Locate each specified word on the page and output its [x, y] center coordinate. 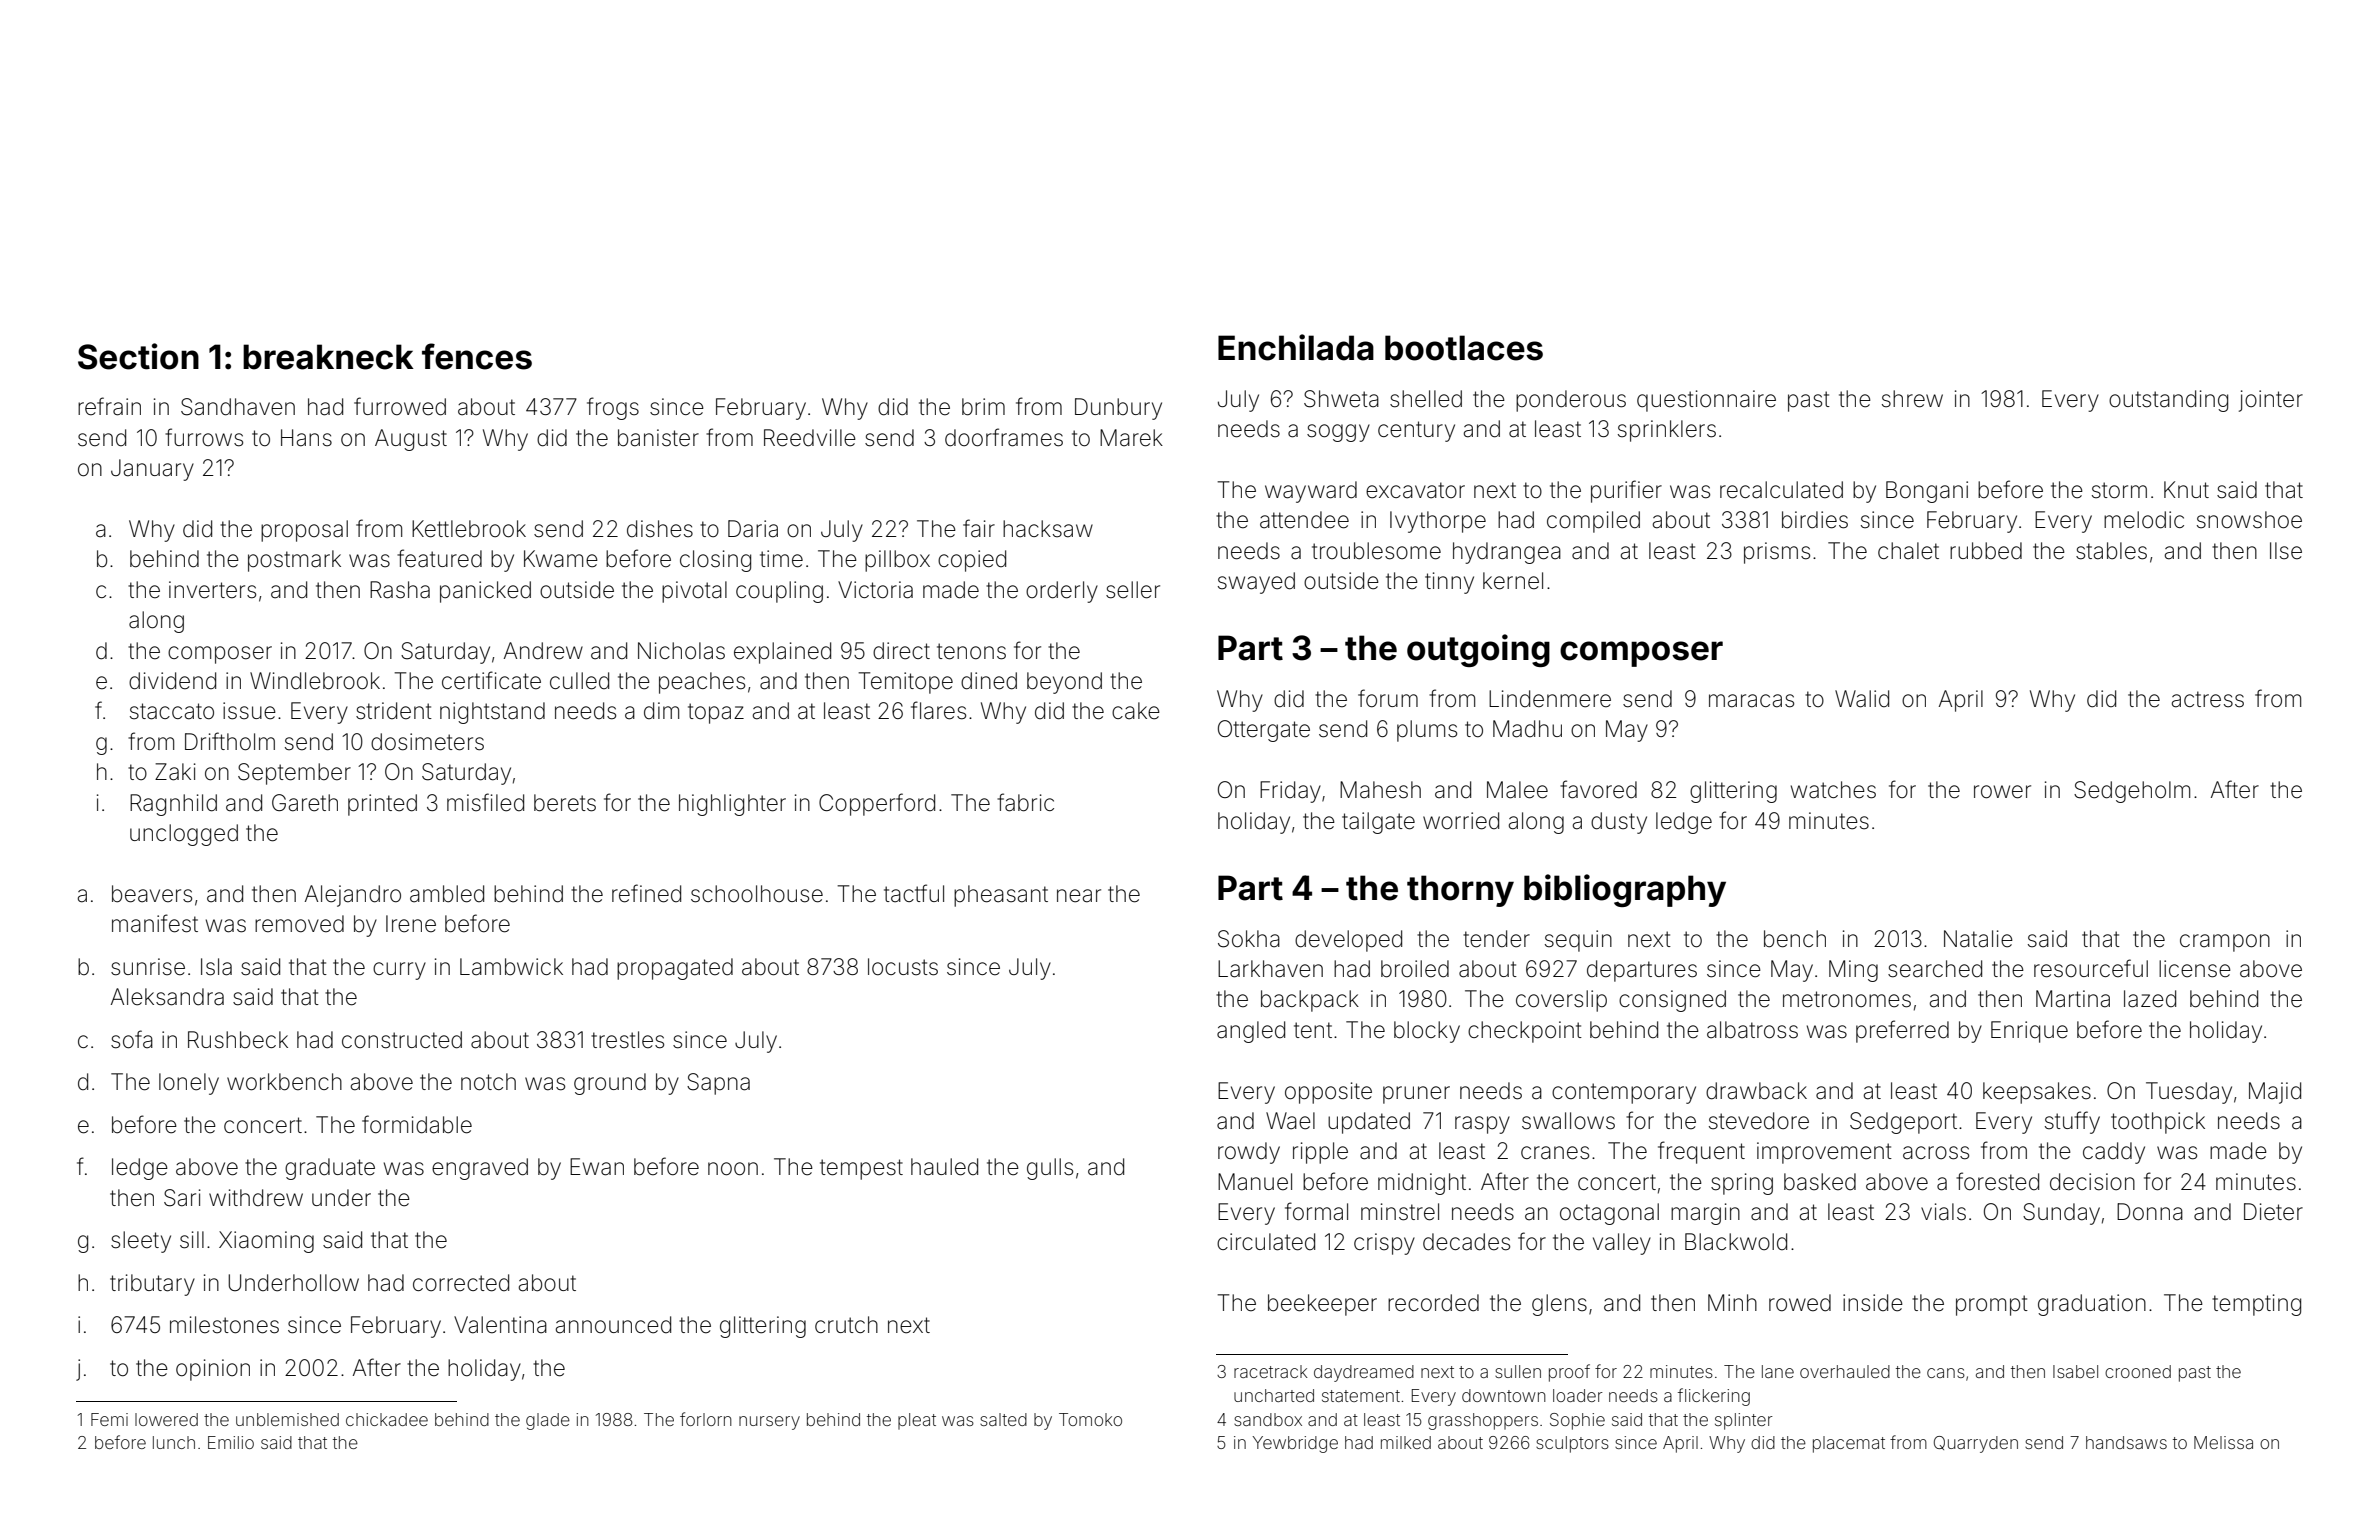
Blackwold [1736, 1242]
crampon [2225, 943]
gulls [1050, 1169]
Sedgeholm [2132, 792]
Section [138, 356]
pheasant [1001, 896]
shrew [1912, 399]
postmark [294, 561]
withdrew [256, 1198]
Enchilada [1296, 347]
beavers [152, 894]
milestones [224, 1325]
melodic [2144, 520]
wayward [1311, 492]
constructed [402, 1040]
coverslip [1561, 1001]
